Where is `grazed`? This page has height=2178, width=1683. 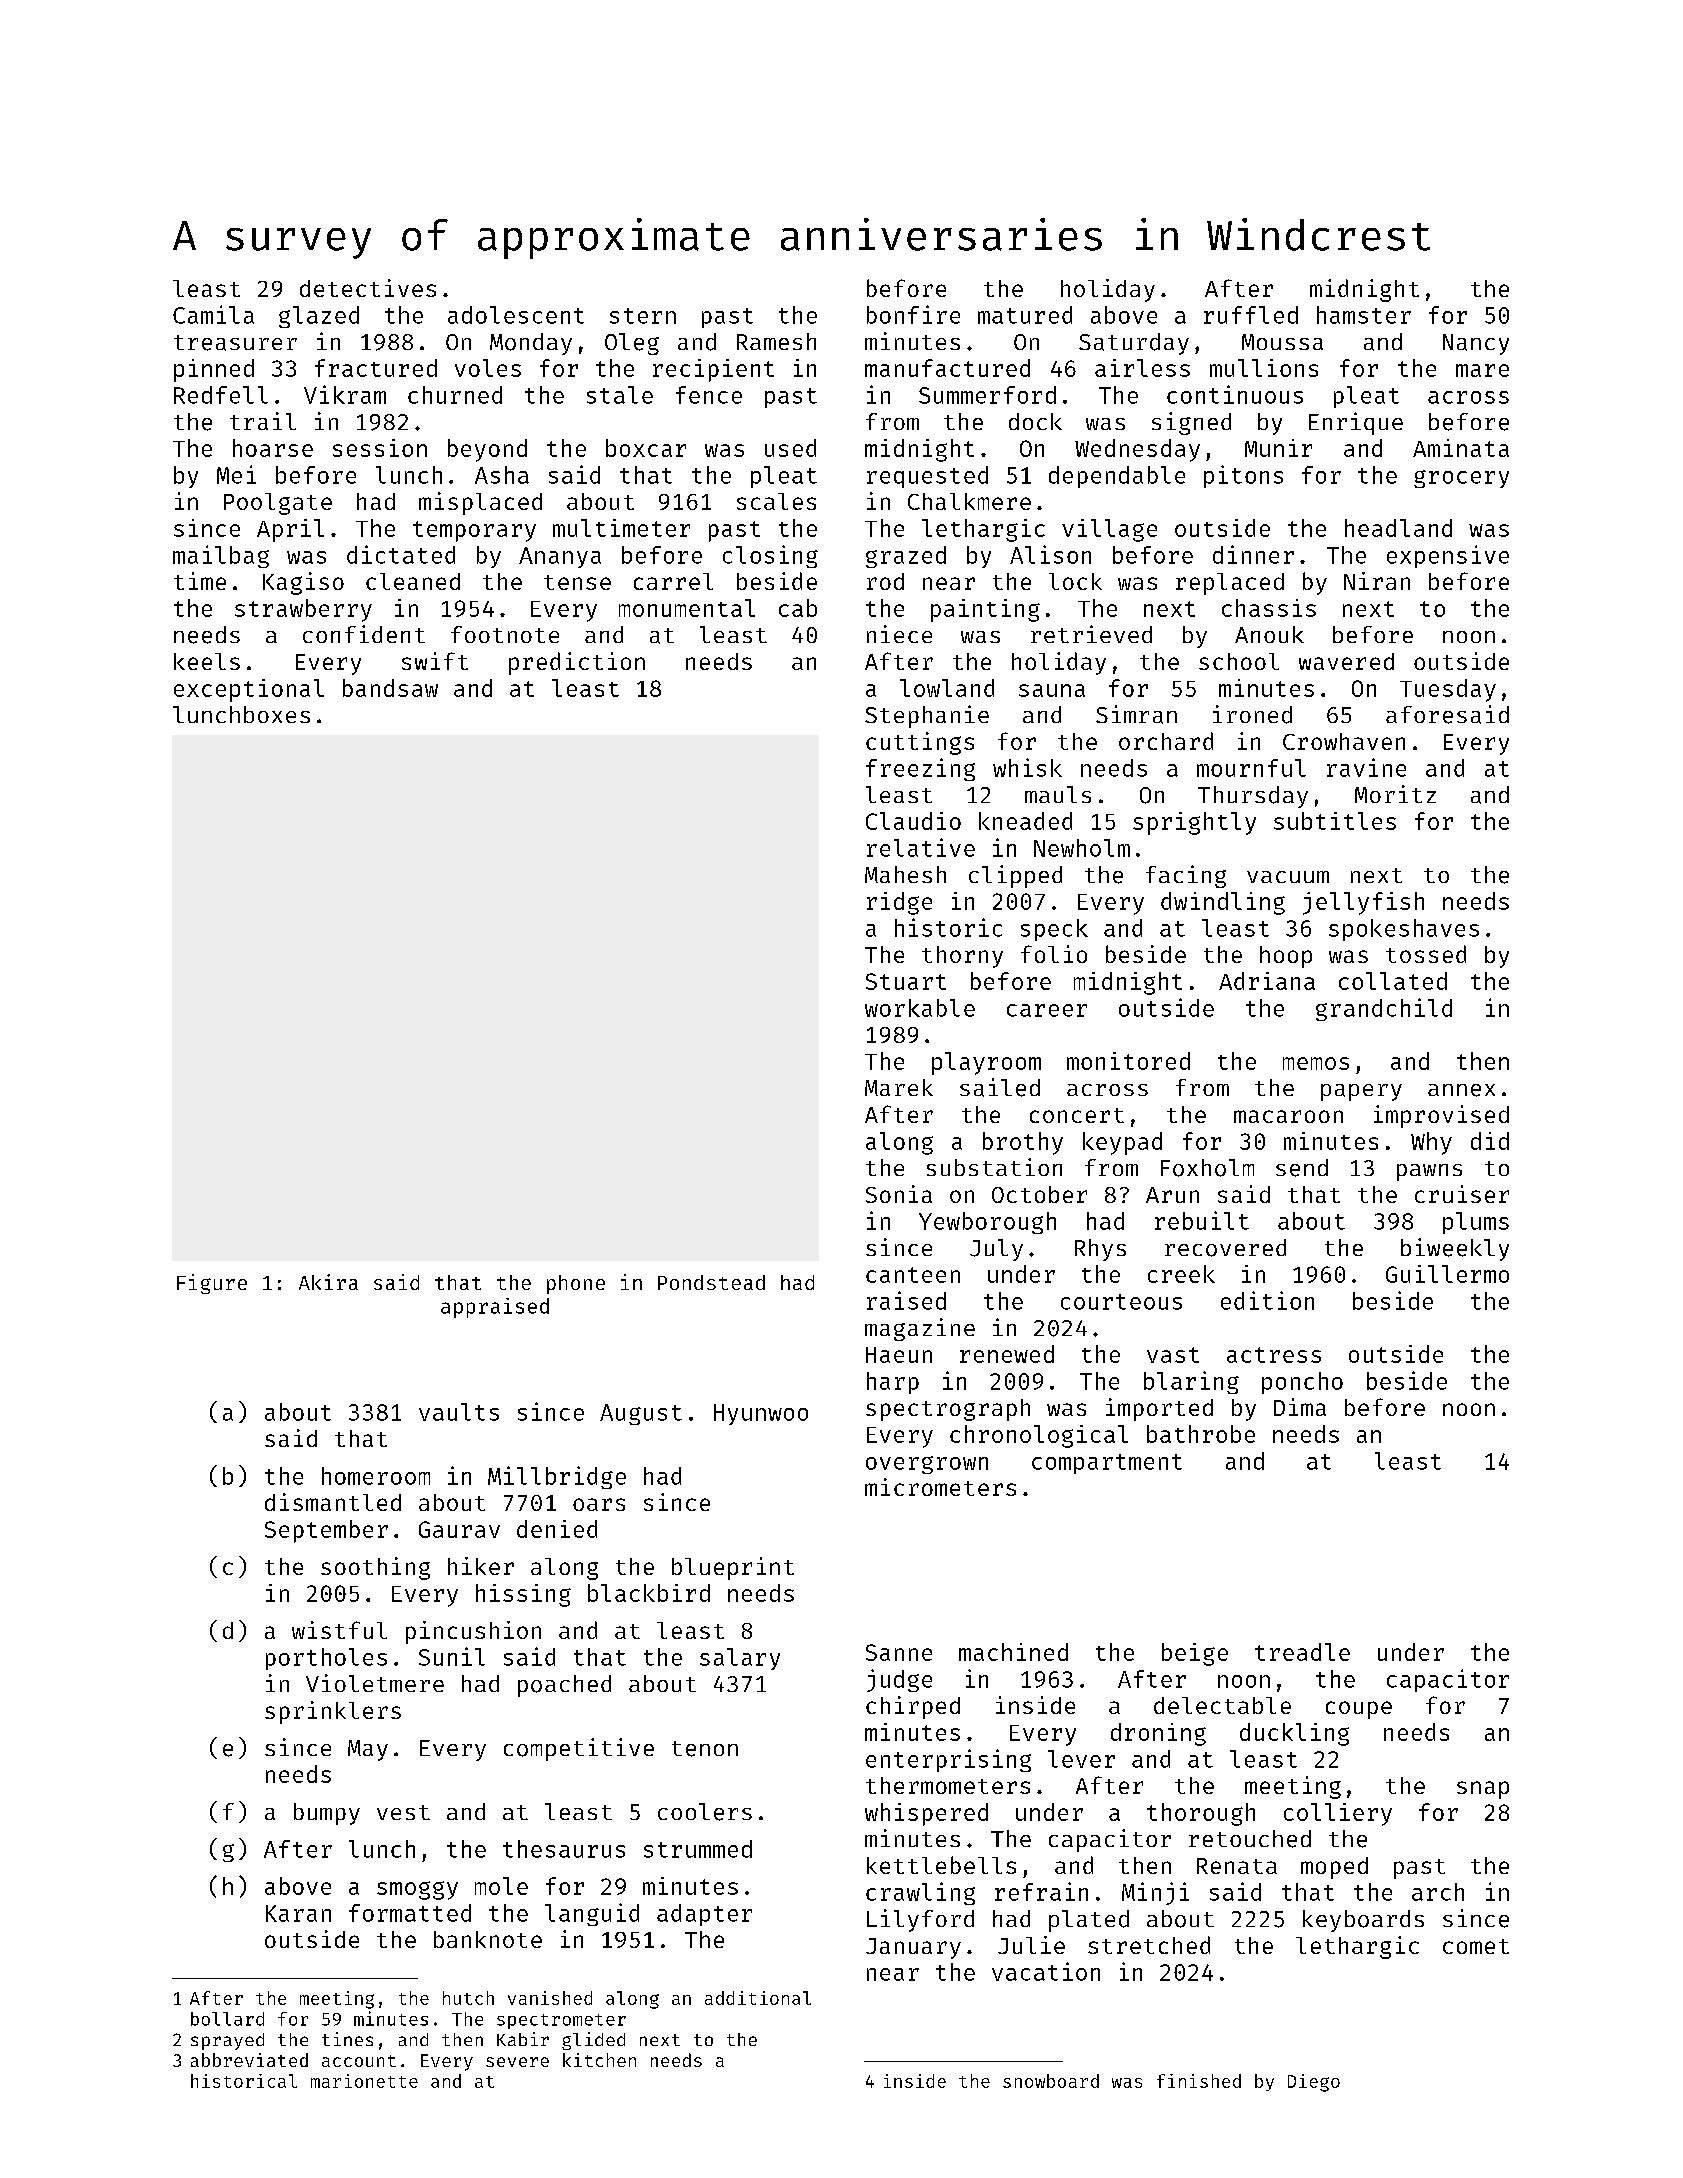 grazed is located at coordinates (906, 557).
